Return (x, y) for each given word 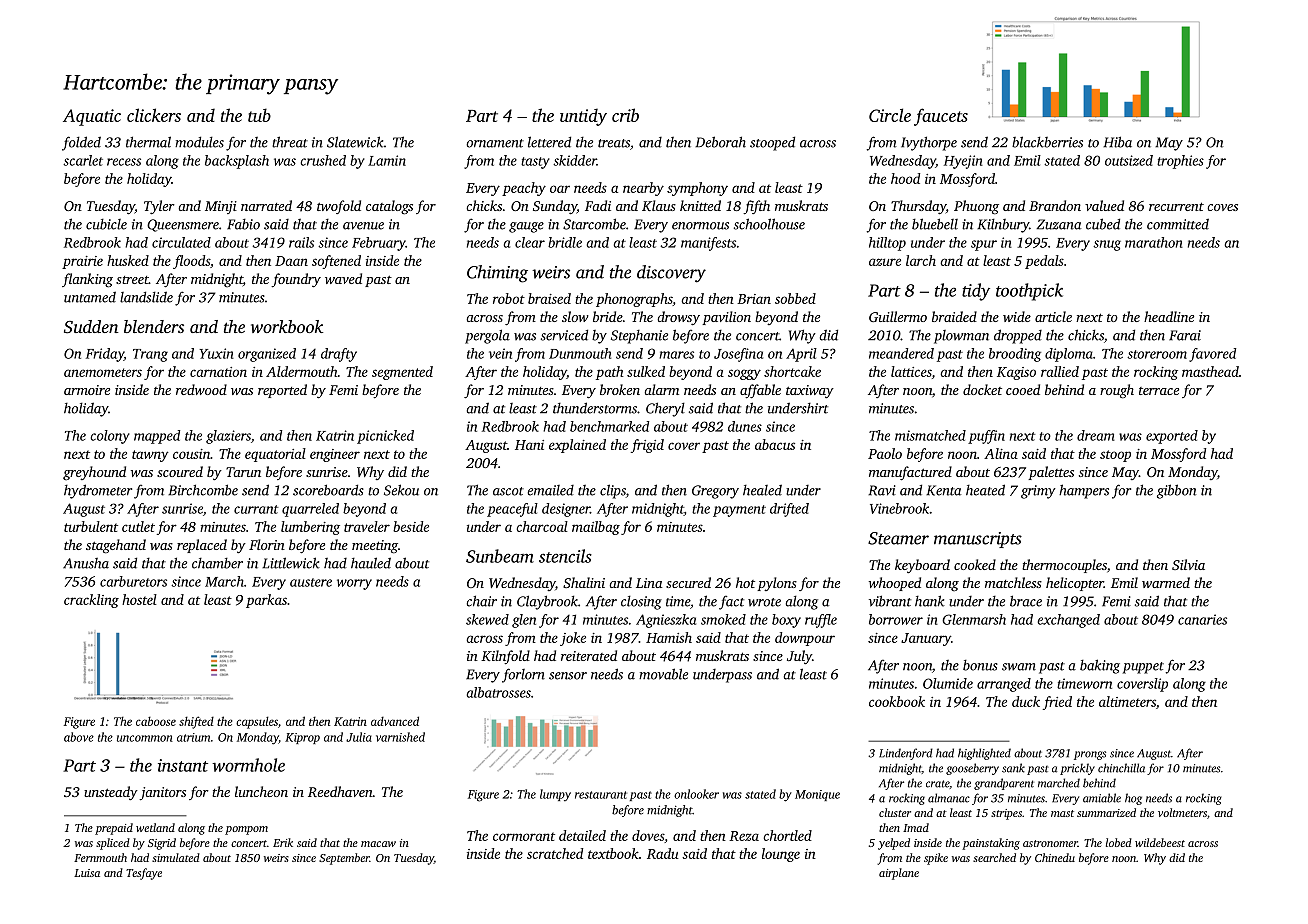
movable (663, 674)
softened (336, 262)
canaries (1202, 619)
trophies (1180, 162)
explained (577, 446)
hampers (1084, 491)
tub (259, 115)
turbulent (91, 526)
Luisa (87, 873)
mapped (157, 437)
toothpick (1029, 292)
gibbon (1177, 491)
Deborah (720, 142)
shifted (196, 722)
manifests (708, 244)
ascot (508, 491)
